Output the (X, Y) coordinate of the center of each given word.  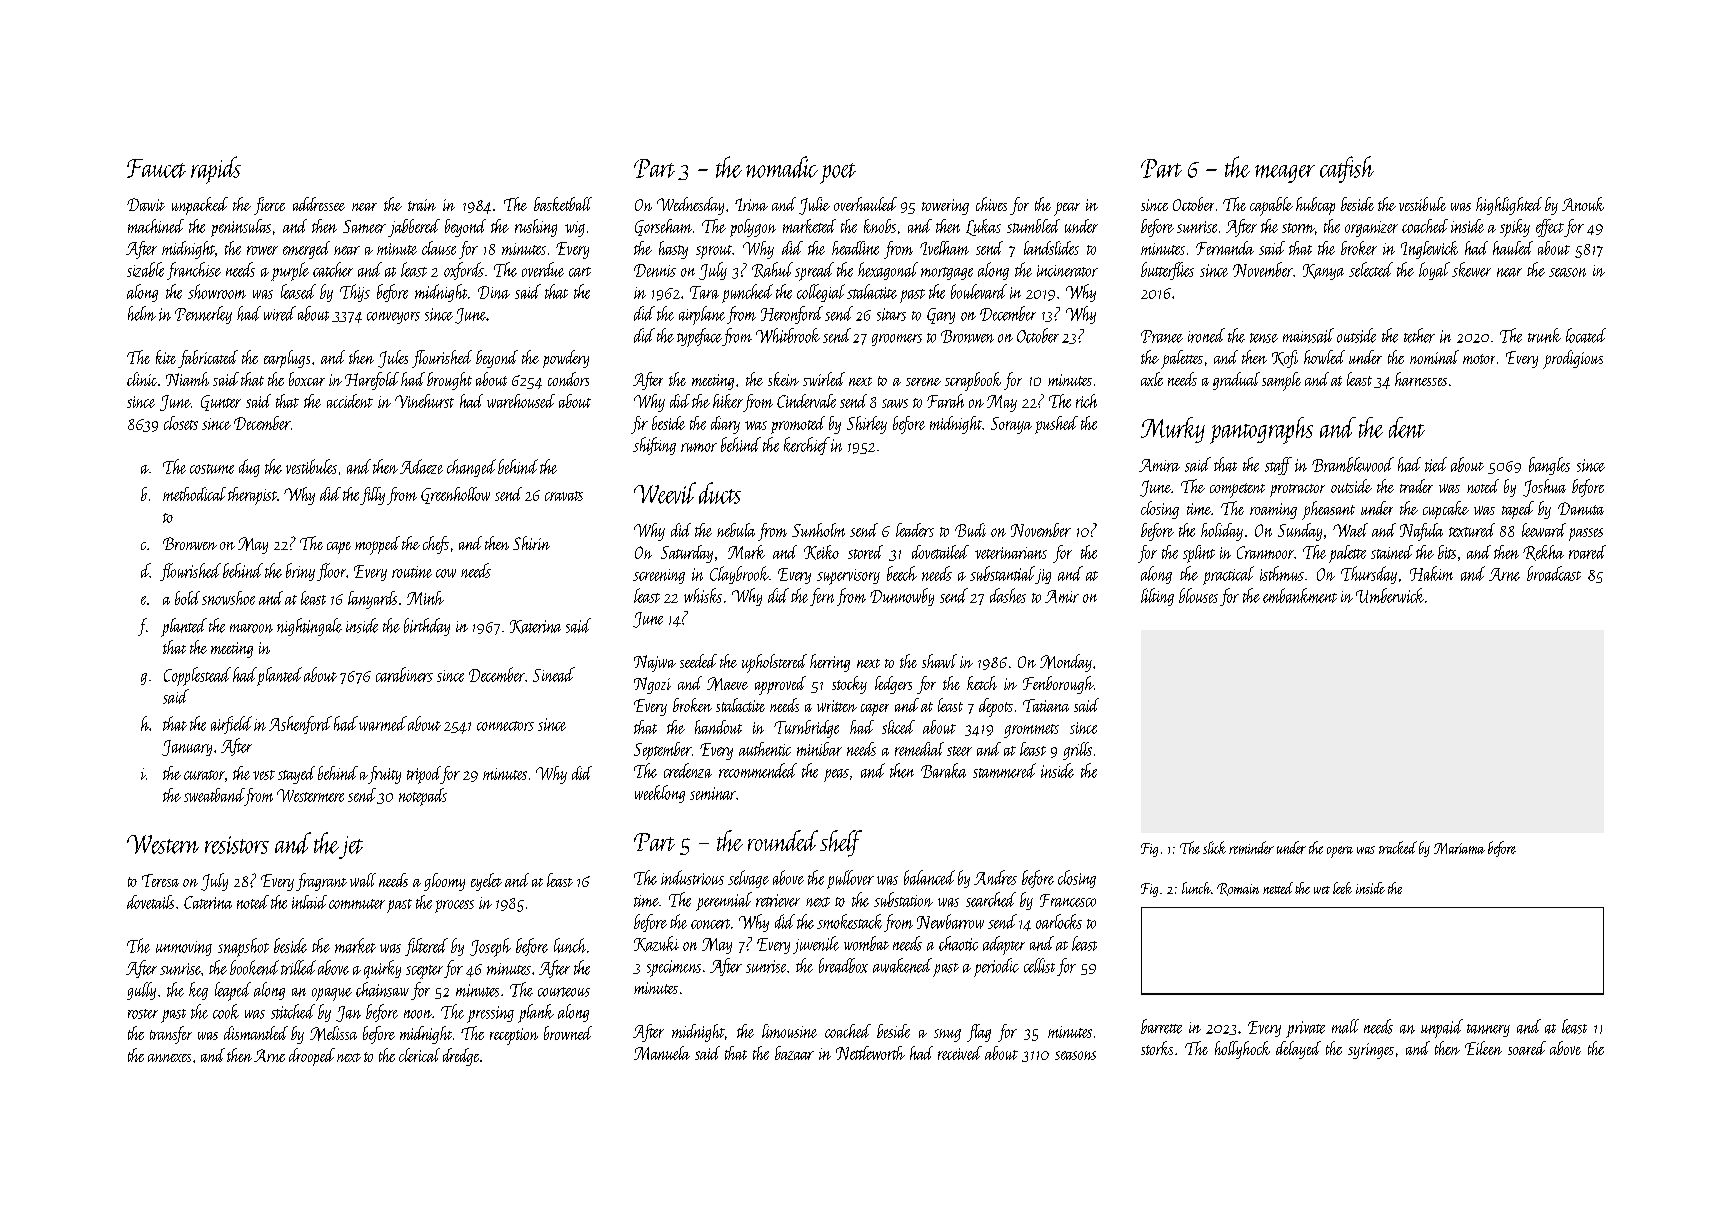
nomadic (782, 167)
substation (903, 899)
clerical (419, 1055)
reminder (1251, 847)
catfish (1347, 169)
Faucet (156, 168)
